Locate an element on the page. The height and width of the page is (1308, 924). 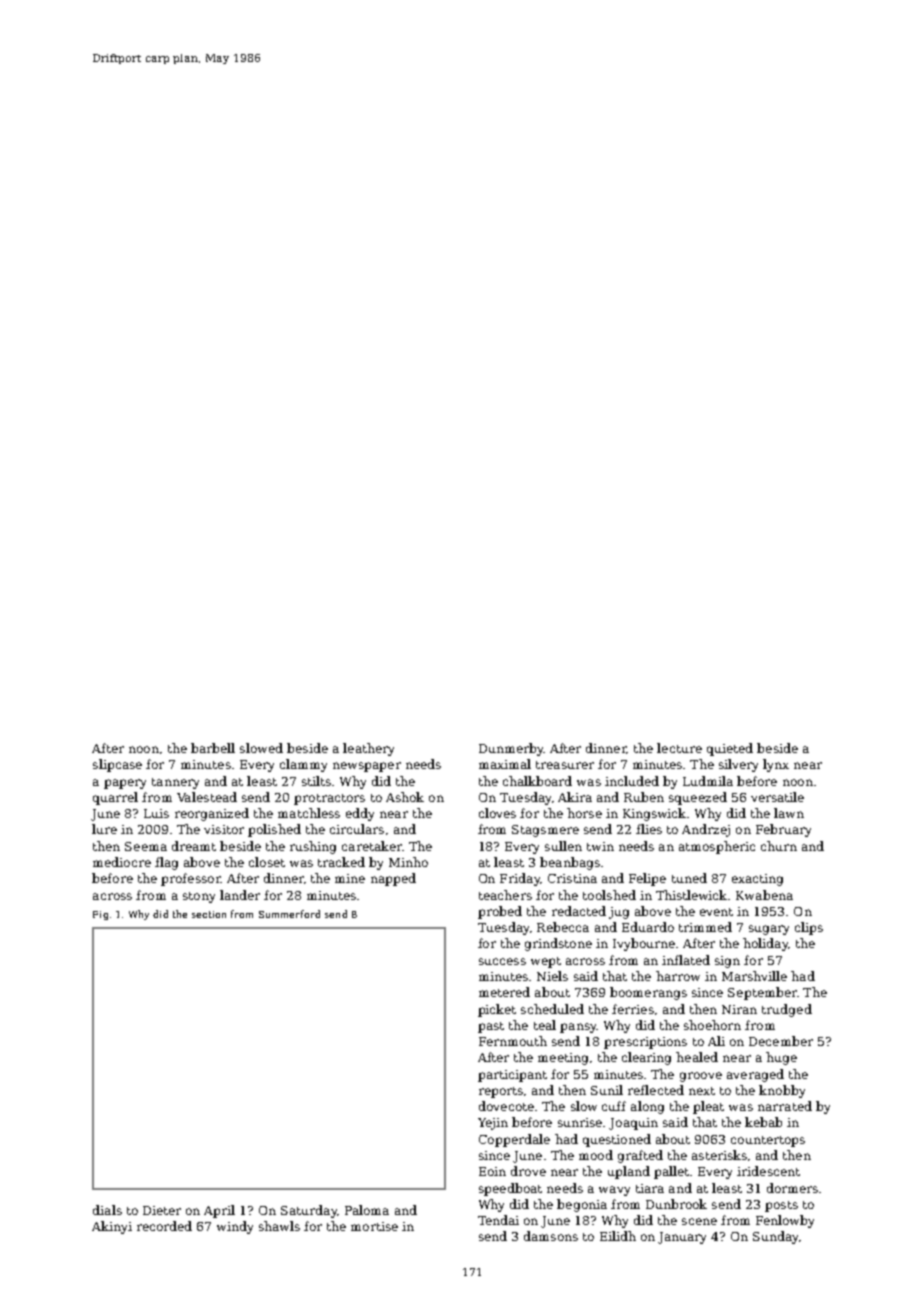
averaged is located at coordinates (755, 1075).
